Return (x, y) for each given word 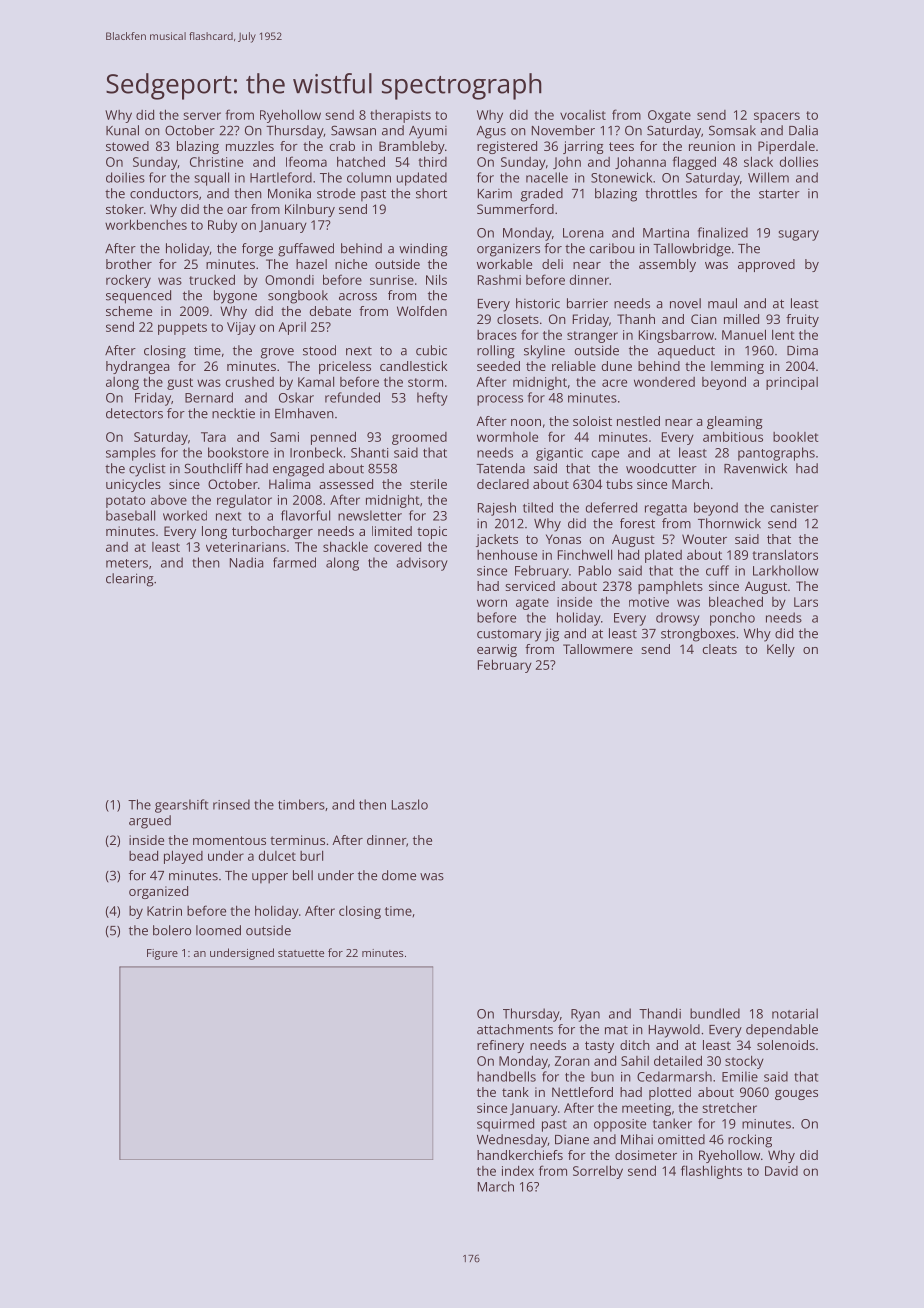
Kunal (122, 130)
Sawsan (353, 130)
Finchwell (585, 554)
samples (131, 454)
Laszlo (410, 804)
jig (552, 635)
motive (649, 602)
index (518, 1170)
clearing (130, 580)
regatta (666, 510)
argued (150, 822)
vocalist (583, 115)
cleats (720, 649)
